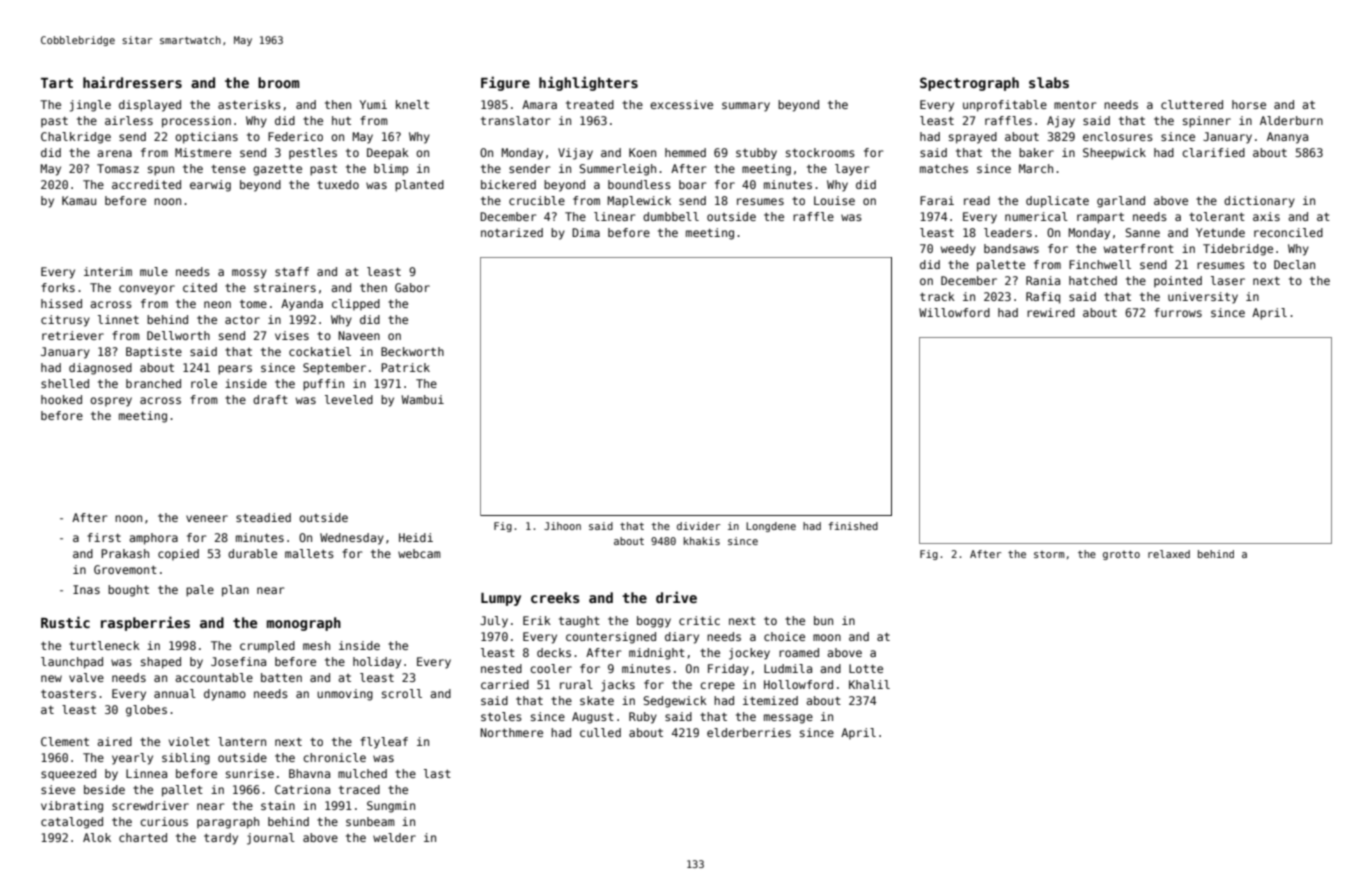 The height and width of the screenshot is (887, 1372). Describe the element at coordinates (749, 732) in the screenshot. I see `elderberries` at that location.
